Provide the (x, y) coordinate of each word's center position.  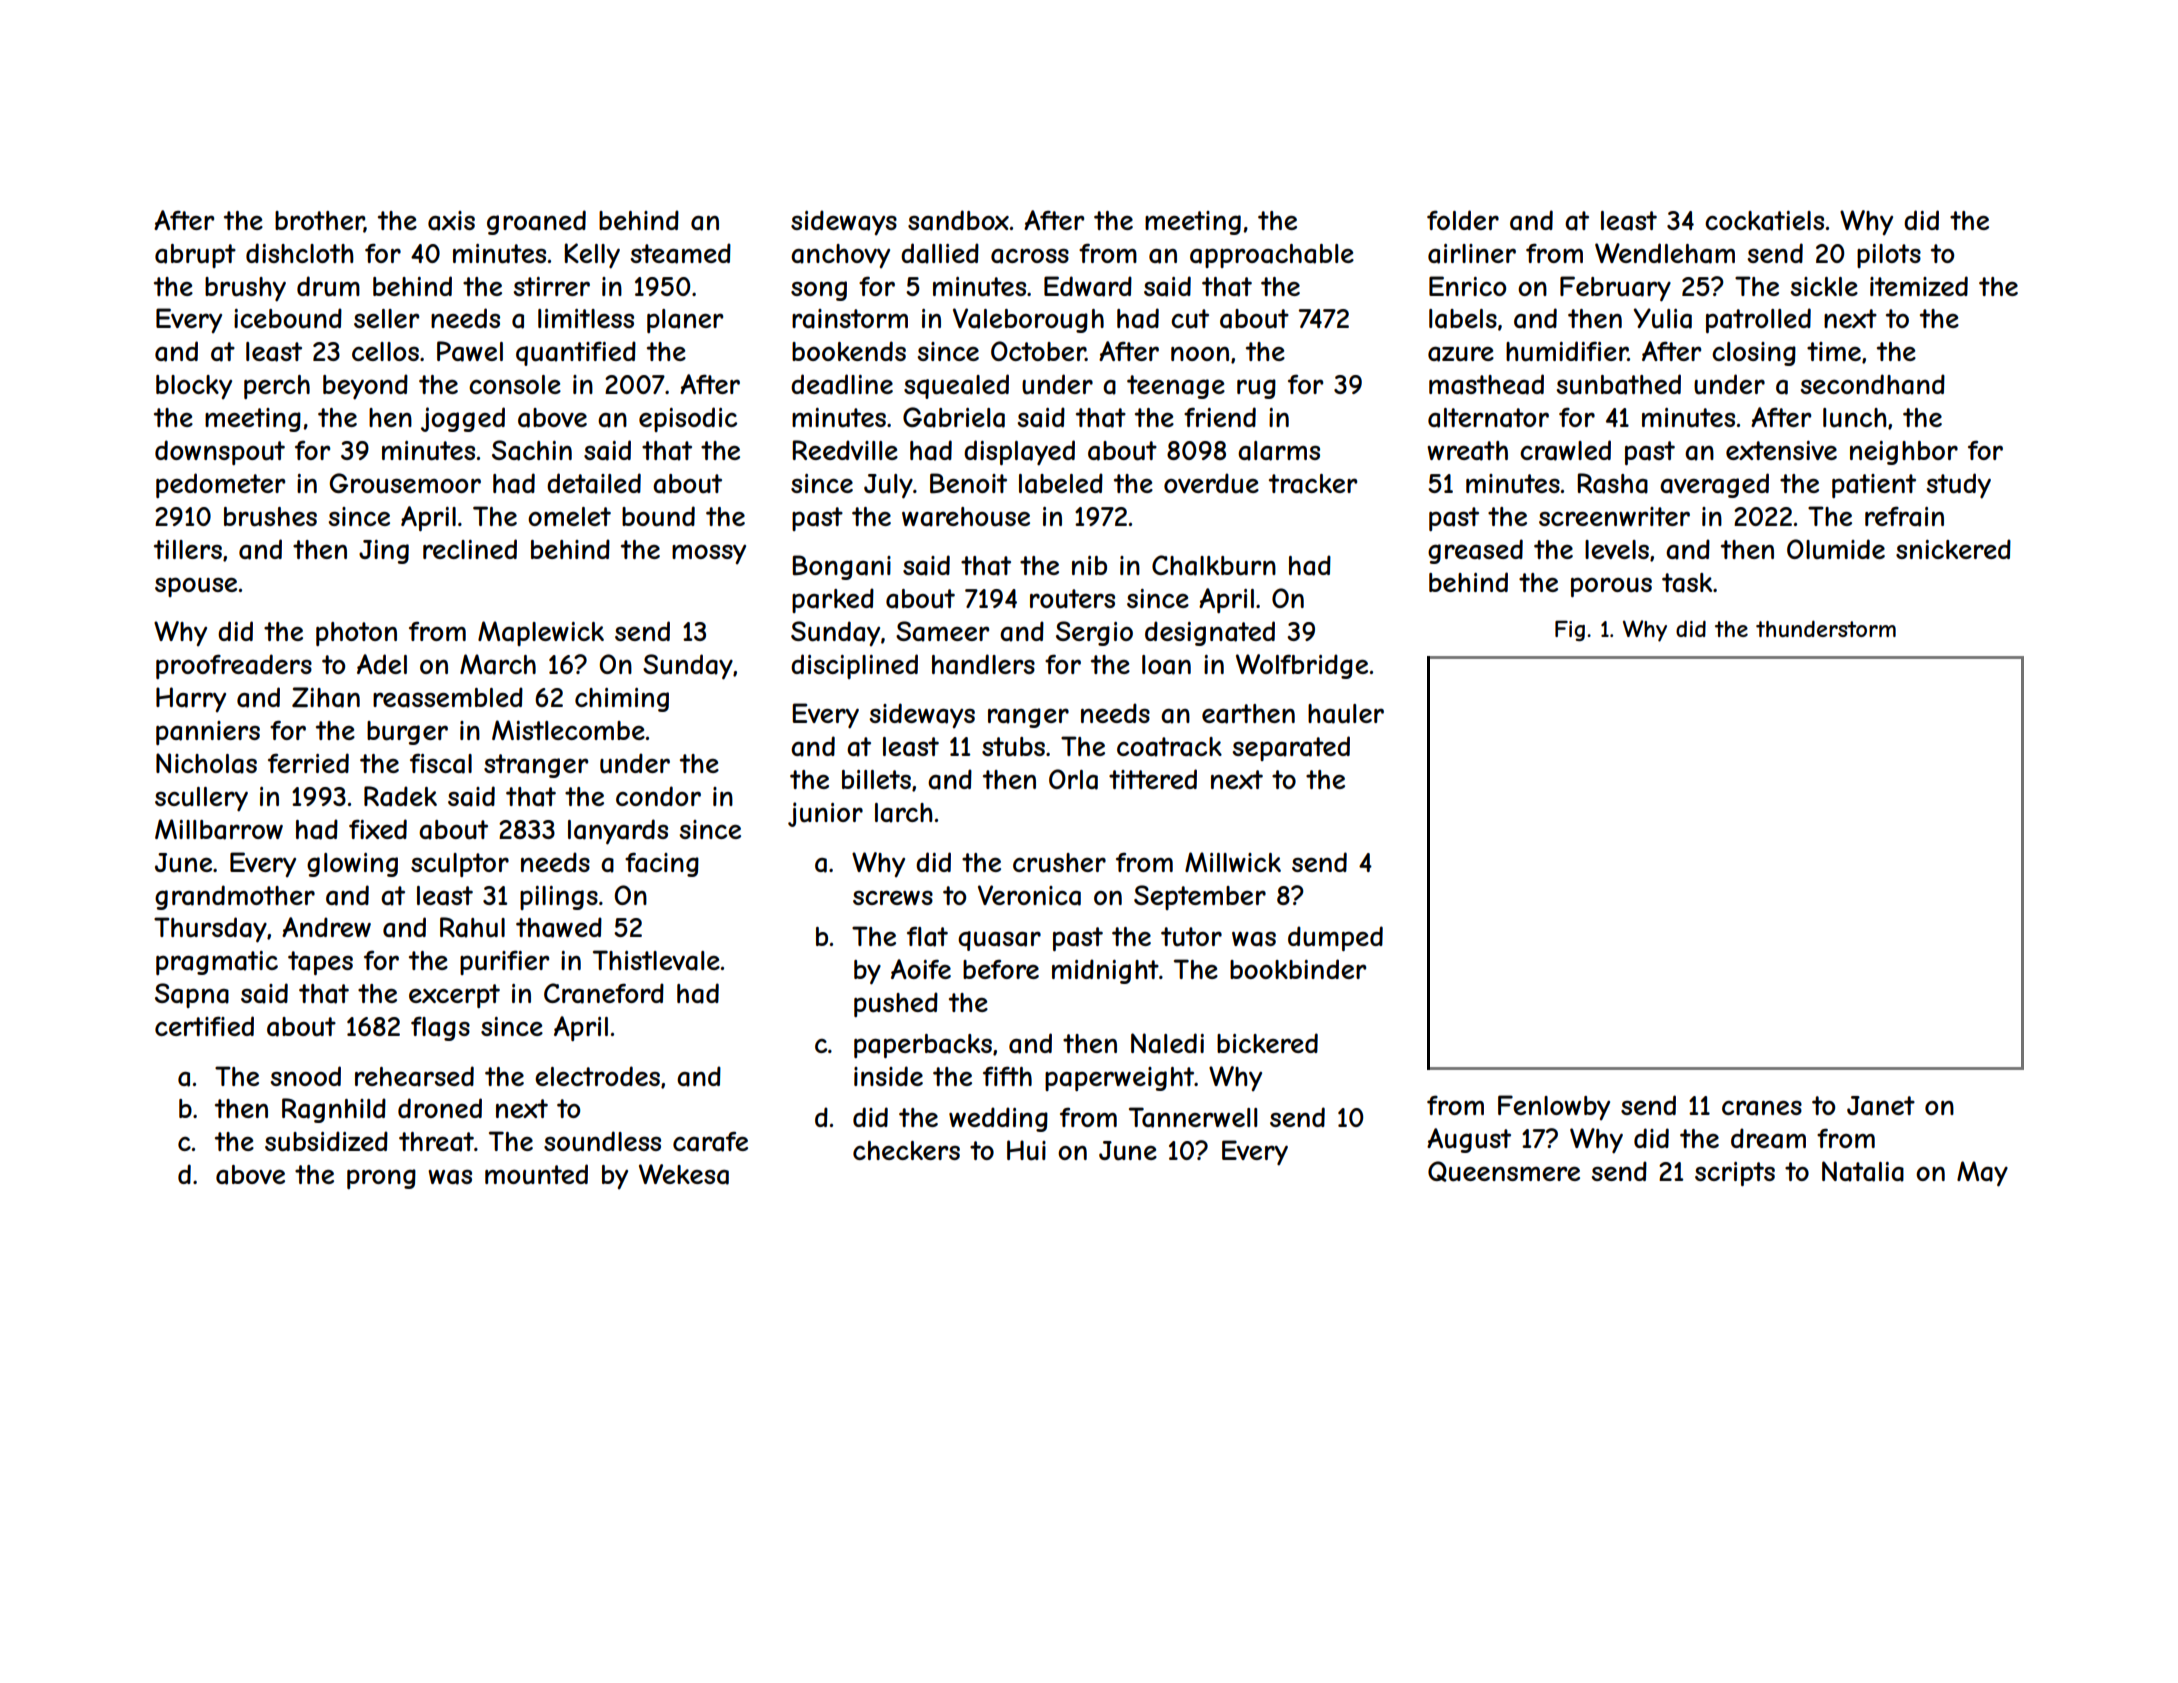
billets (876, 779)
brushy (245, 289)
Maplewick (541, 633)
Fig (1570, 630)
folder (1463, 220)
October (1038, 351)
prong (381, 1179)
